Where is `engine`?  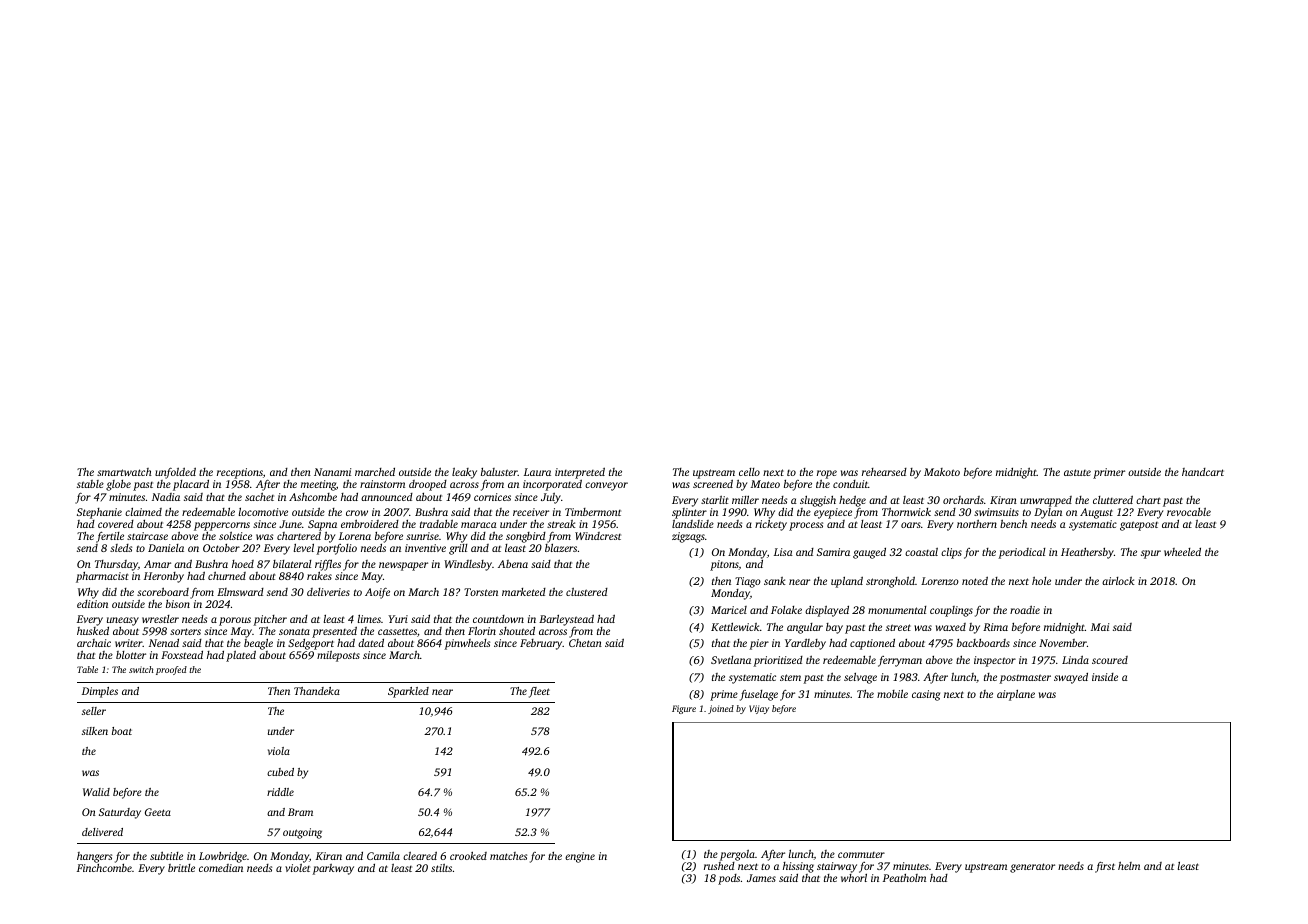 engine is located at coordinates (580, 857).
